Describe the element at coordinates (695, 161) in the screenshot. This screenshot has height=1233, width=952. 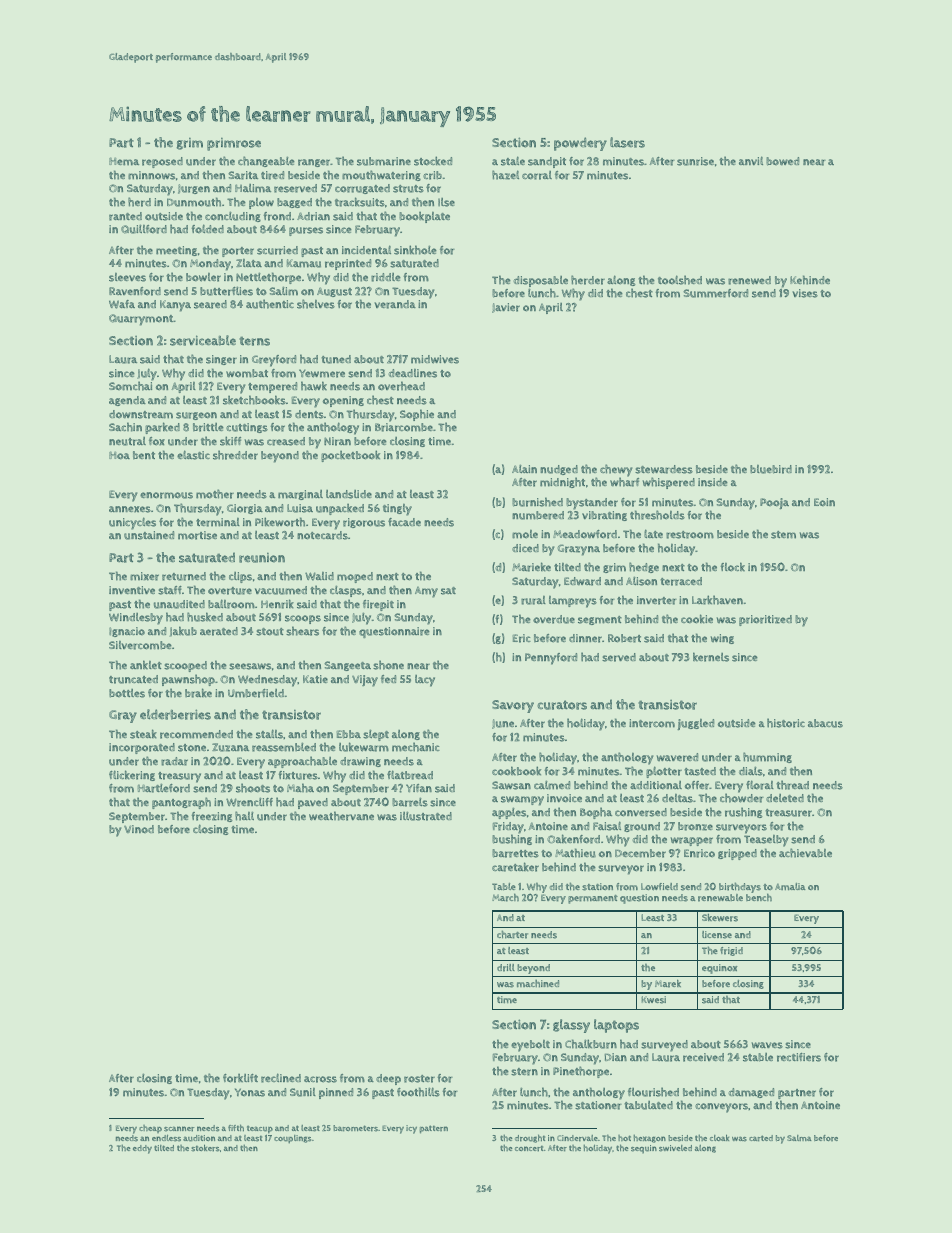
I see `sunrise` at that location.
